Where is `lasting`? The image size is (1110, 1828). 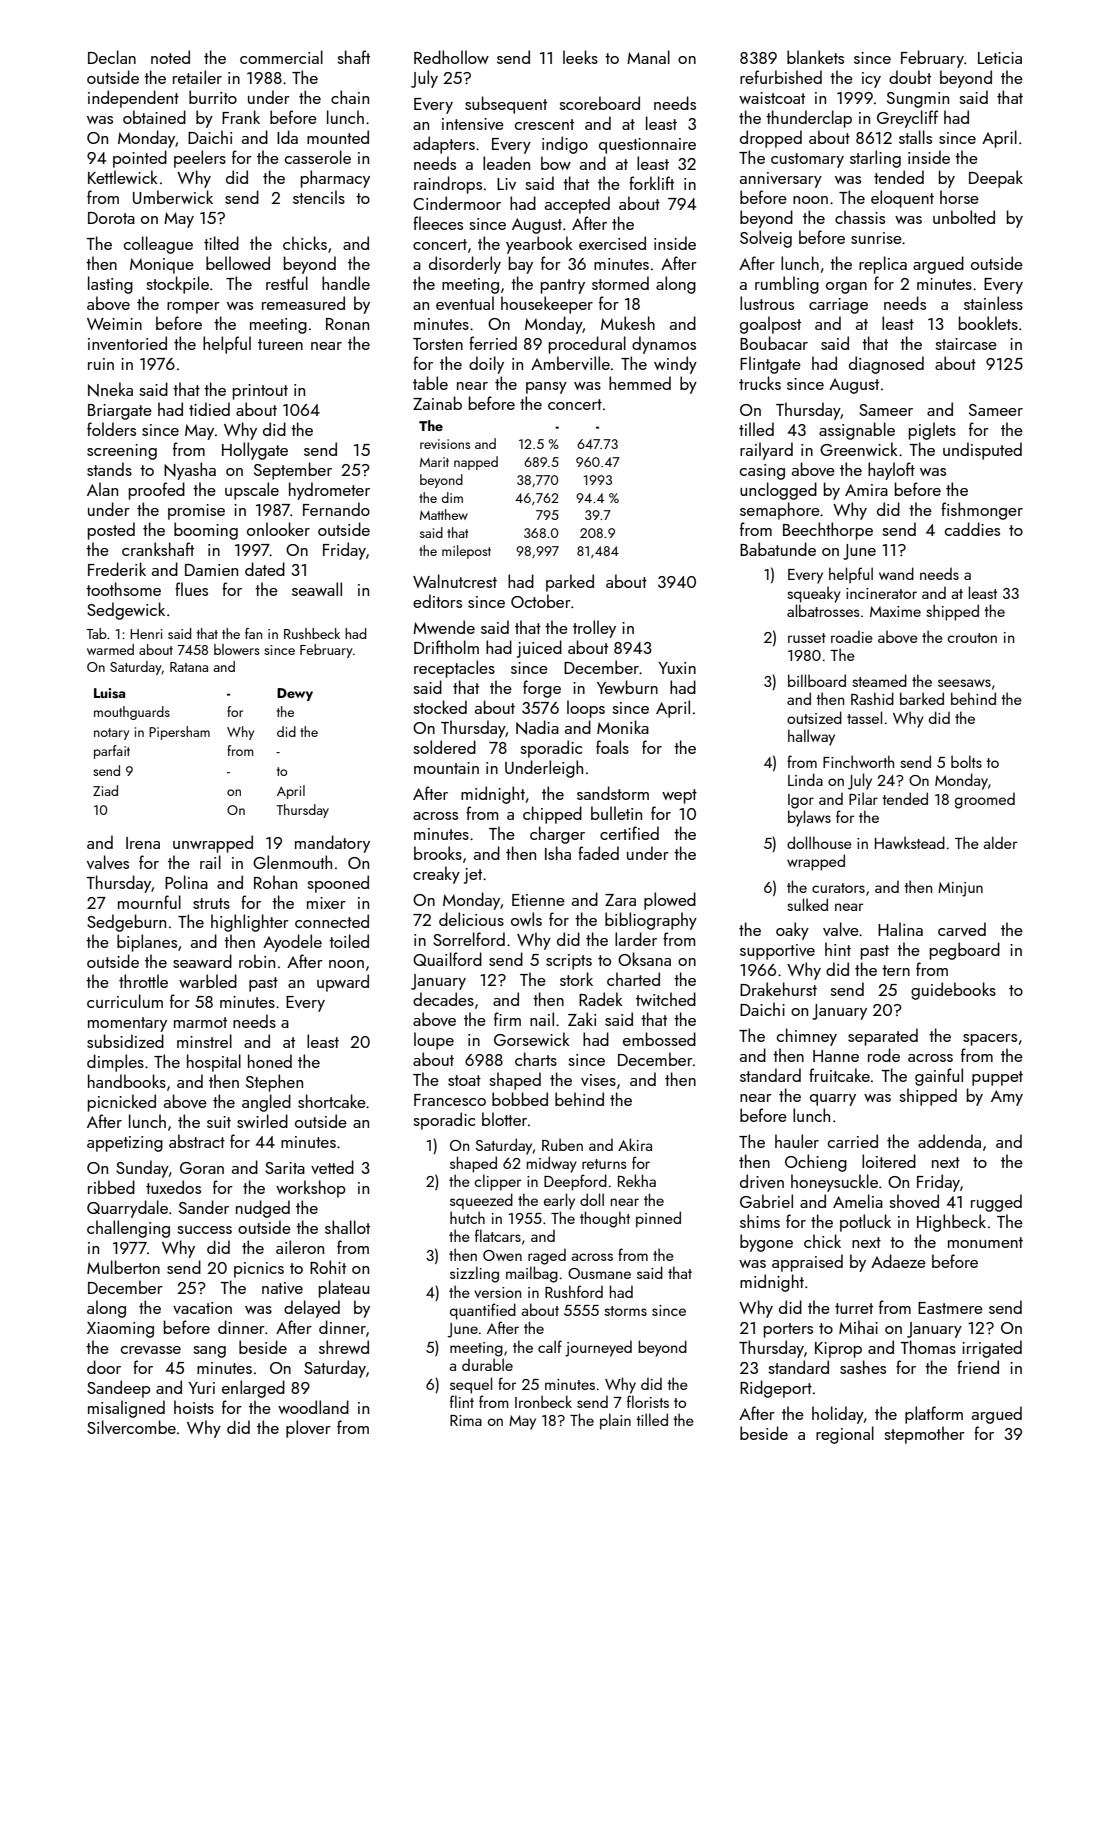 lasting is located at coordinates (110, 285).
